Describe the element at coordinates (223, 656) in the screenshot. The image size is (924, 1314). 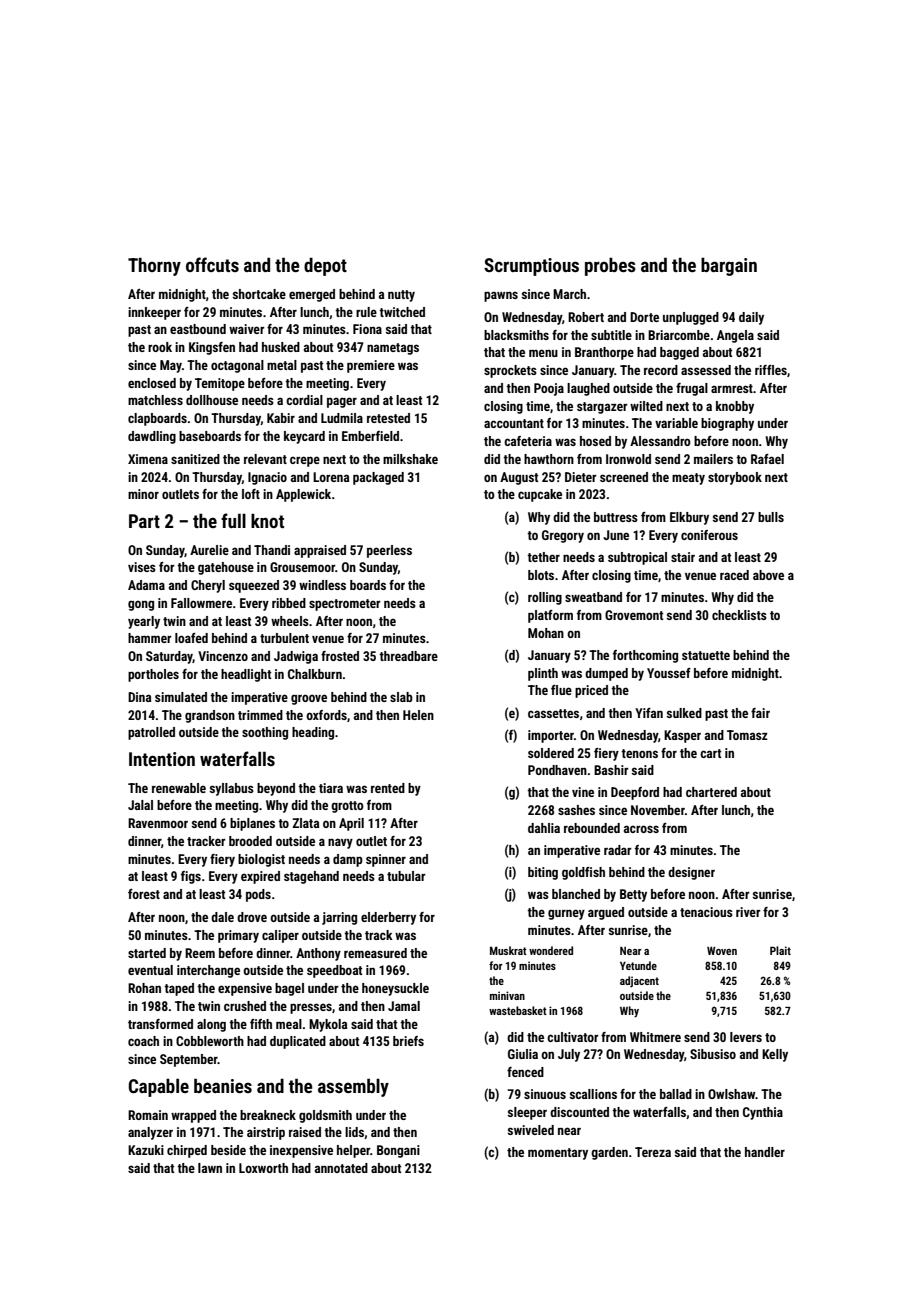
I see `Vincenzo` at that location.
